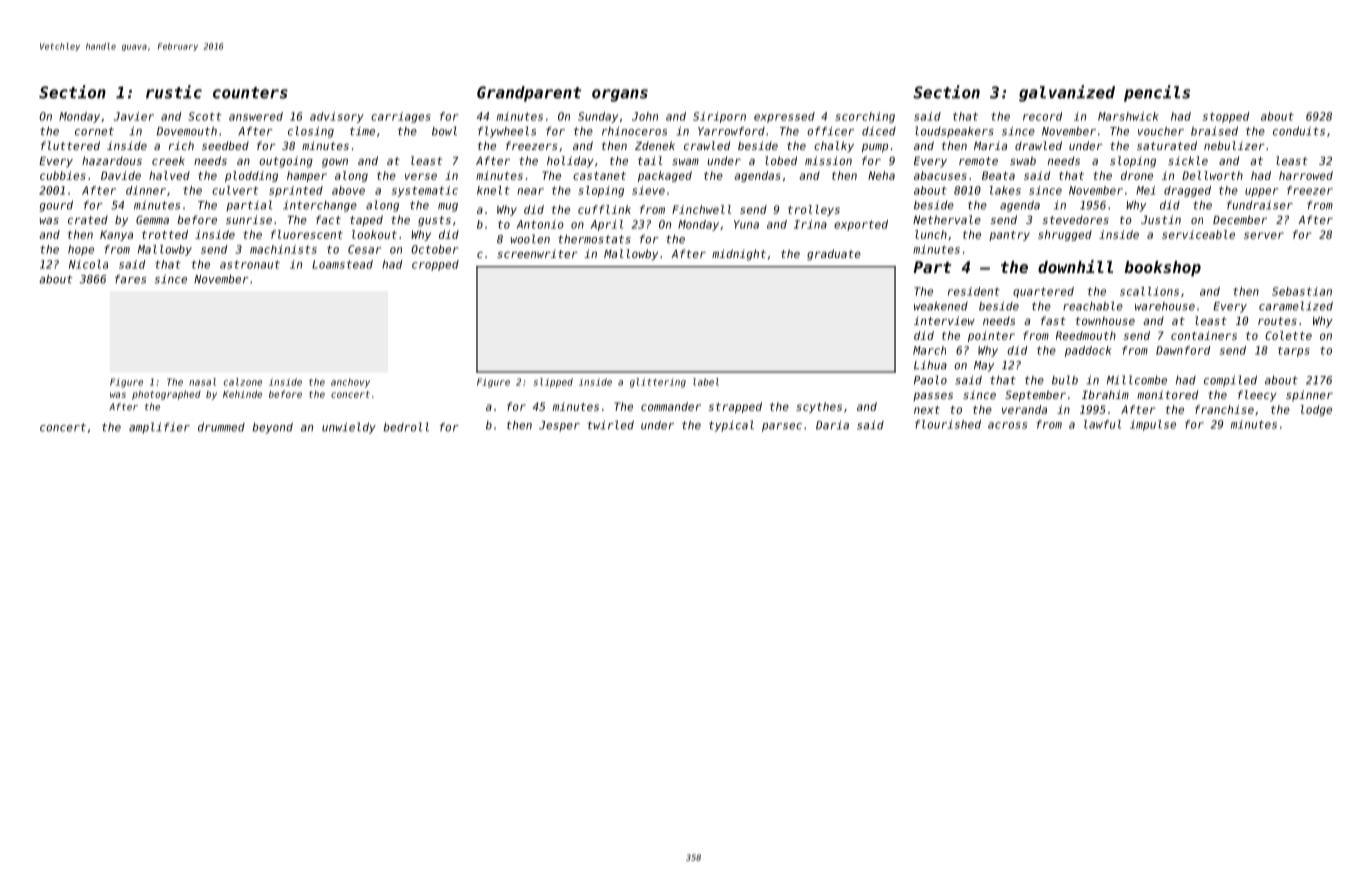 The image size is (1372, 887). Describe the element at coordinates (168, 160) in the page. I see `creek` at that location.
